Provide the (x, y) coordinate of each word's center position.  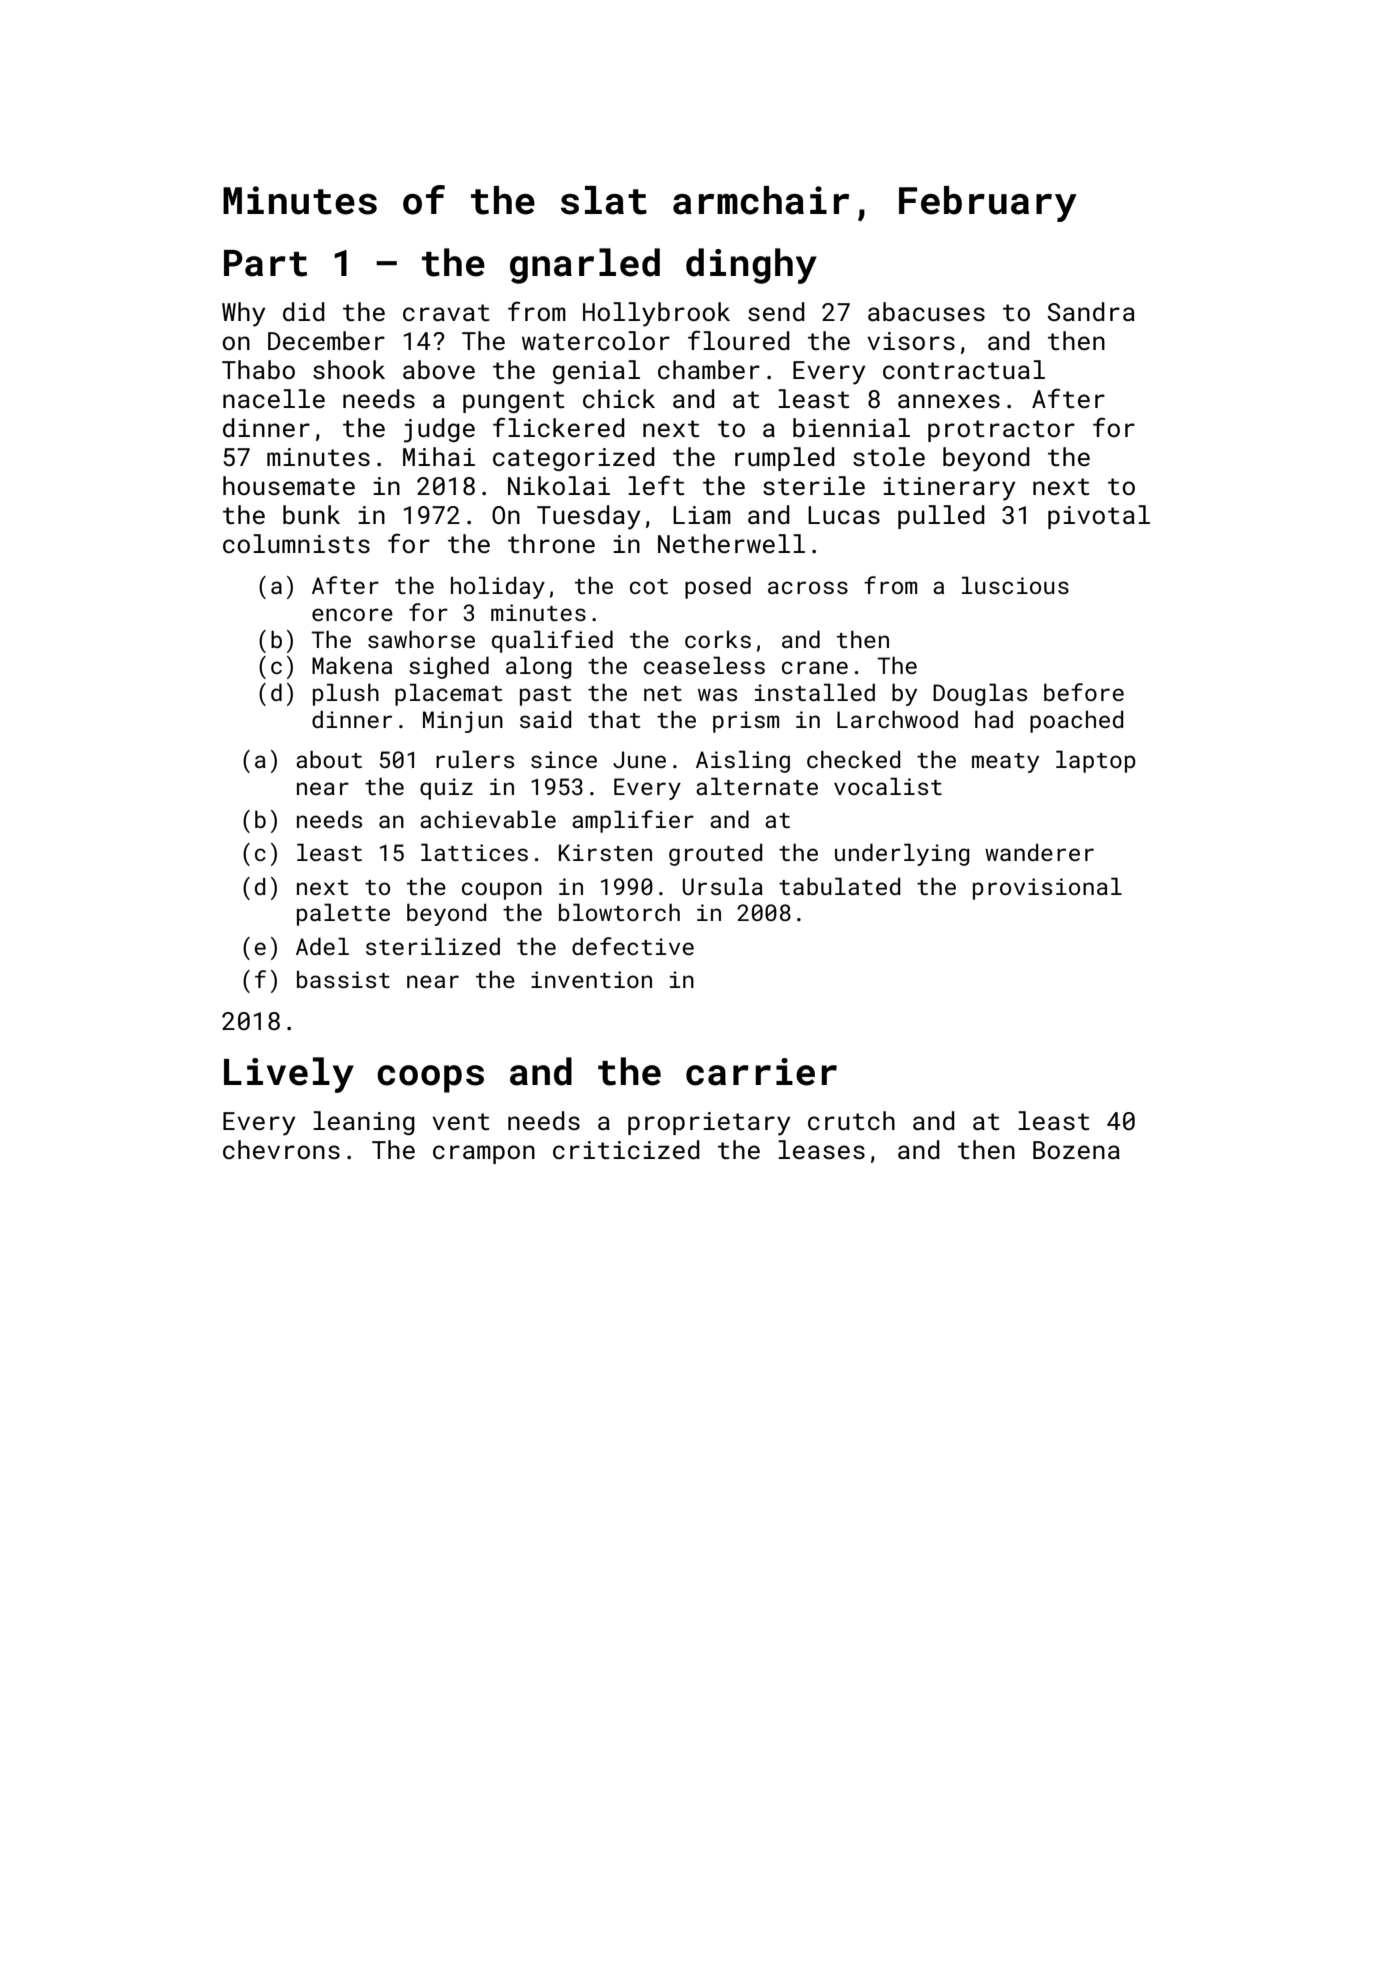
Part (265, 263)
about (329, 759)
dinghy (751, 266)
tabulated (839, 886)
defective (633, 946)
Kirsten (605, 852)
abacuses (926, 312)
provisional (1047, 888)
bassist (343, 979)
